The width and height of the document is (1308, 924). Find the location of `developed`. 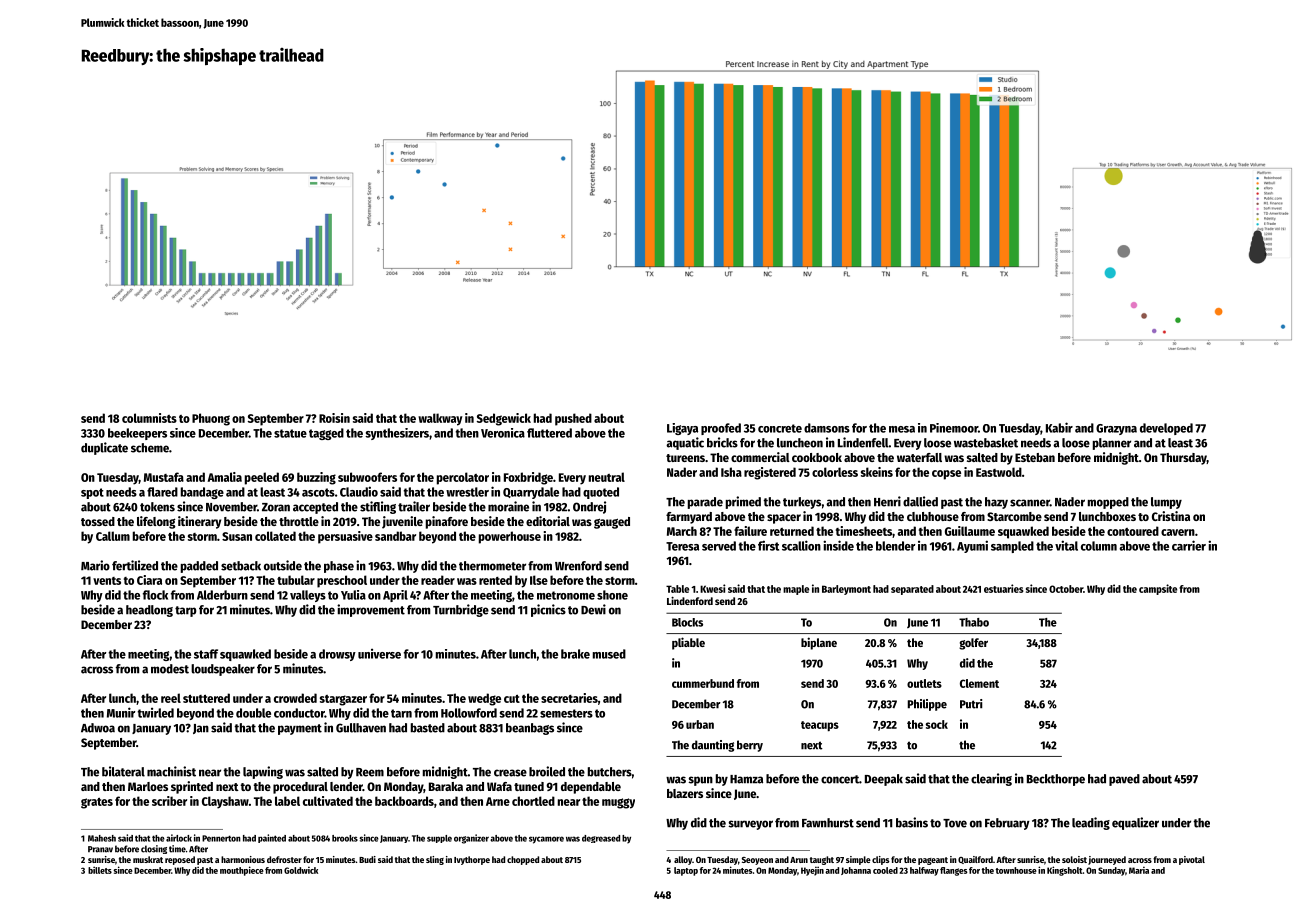

developed is located at coordinates (1166, 429).
